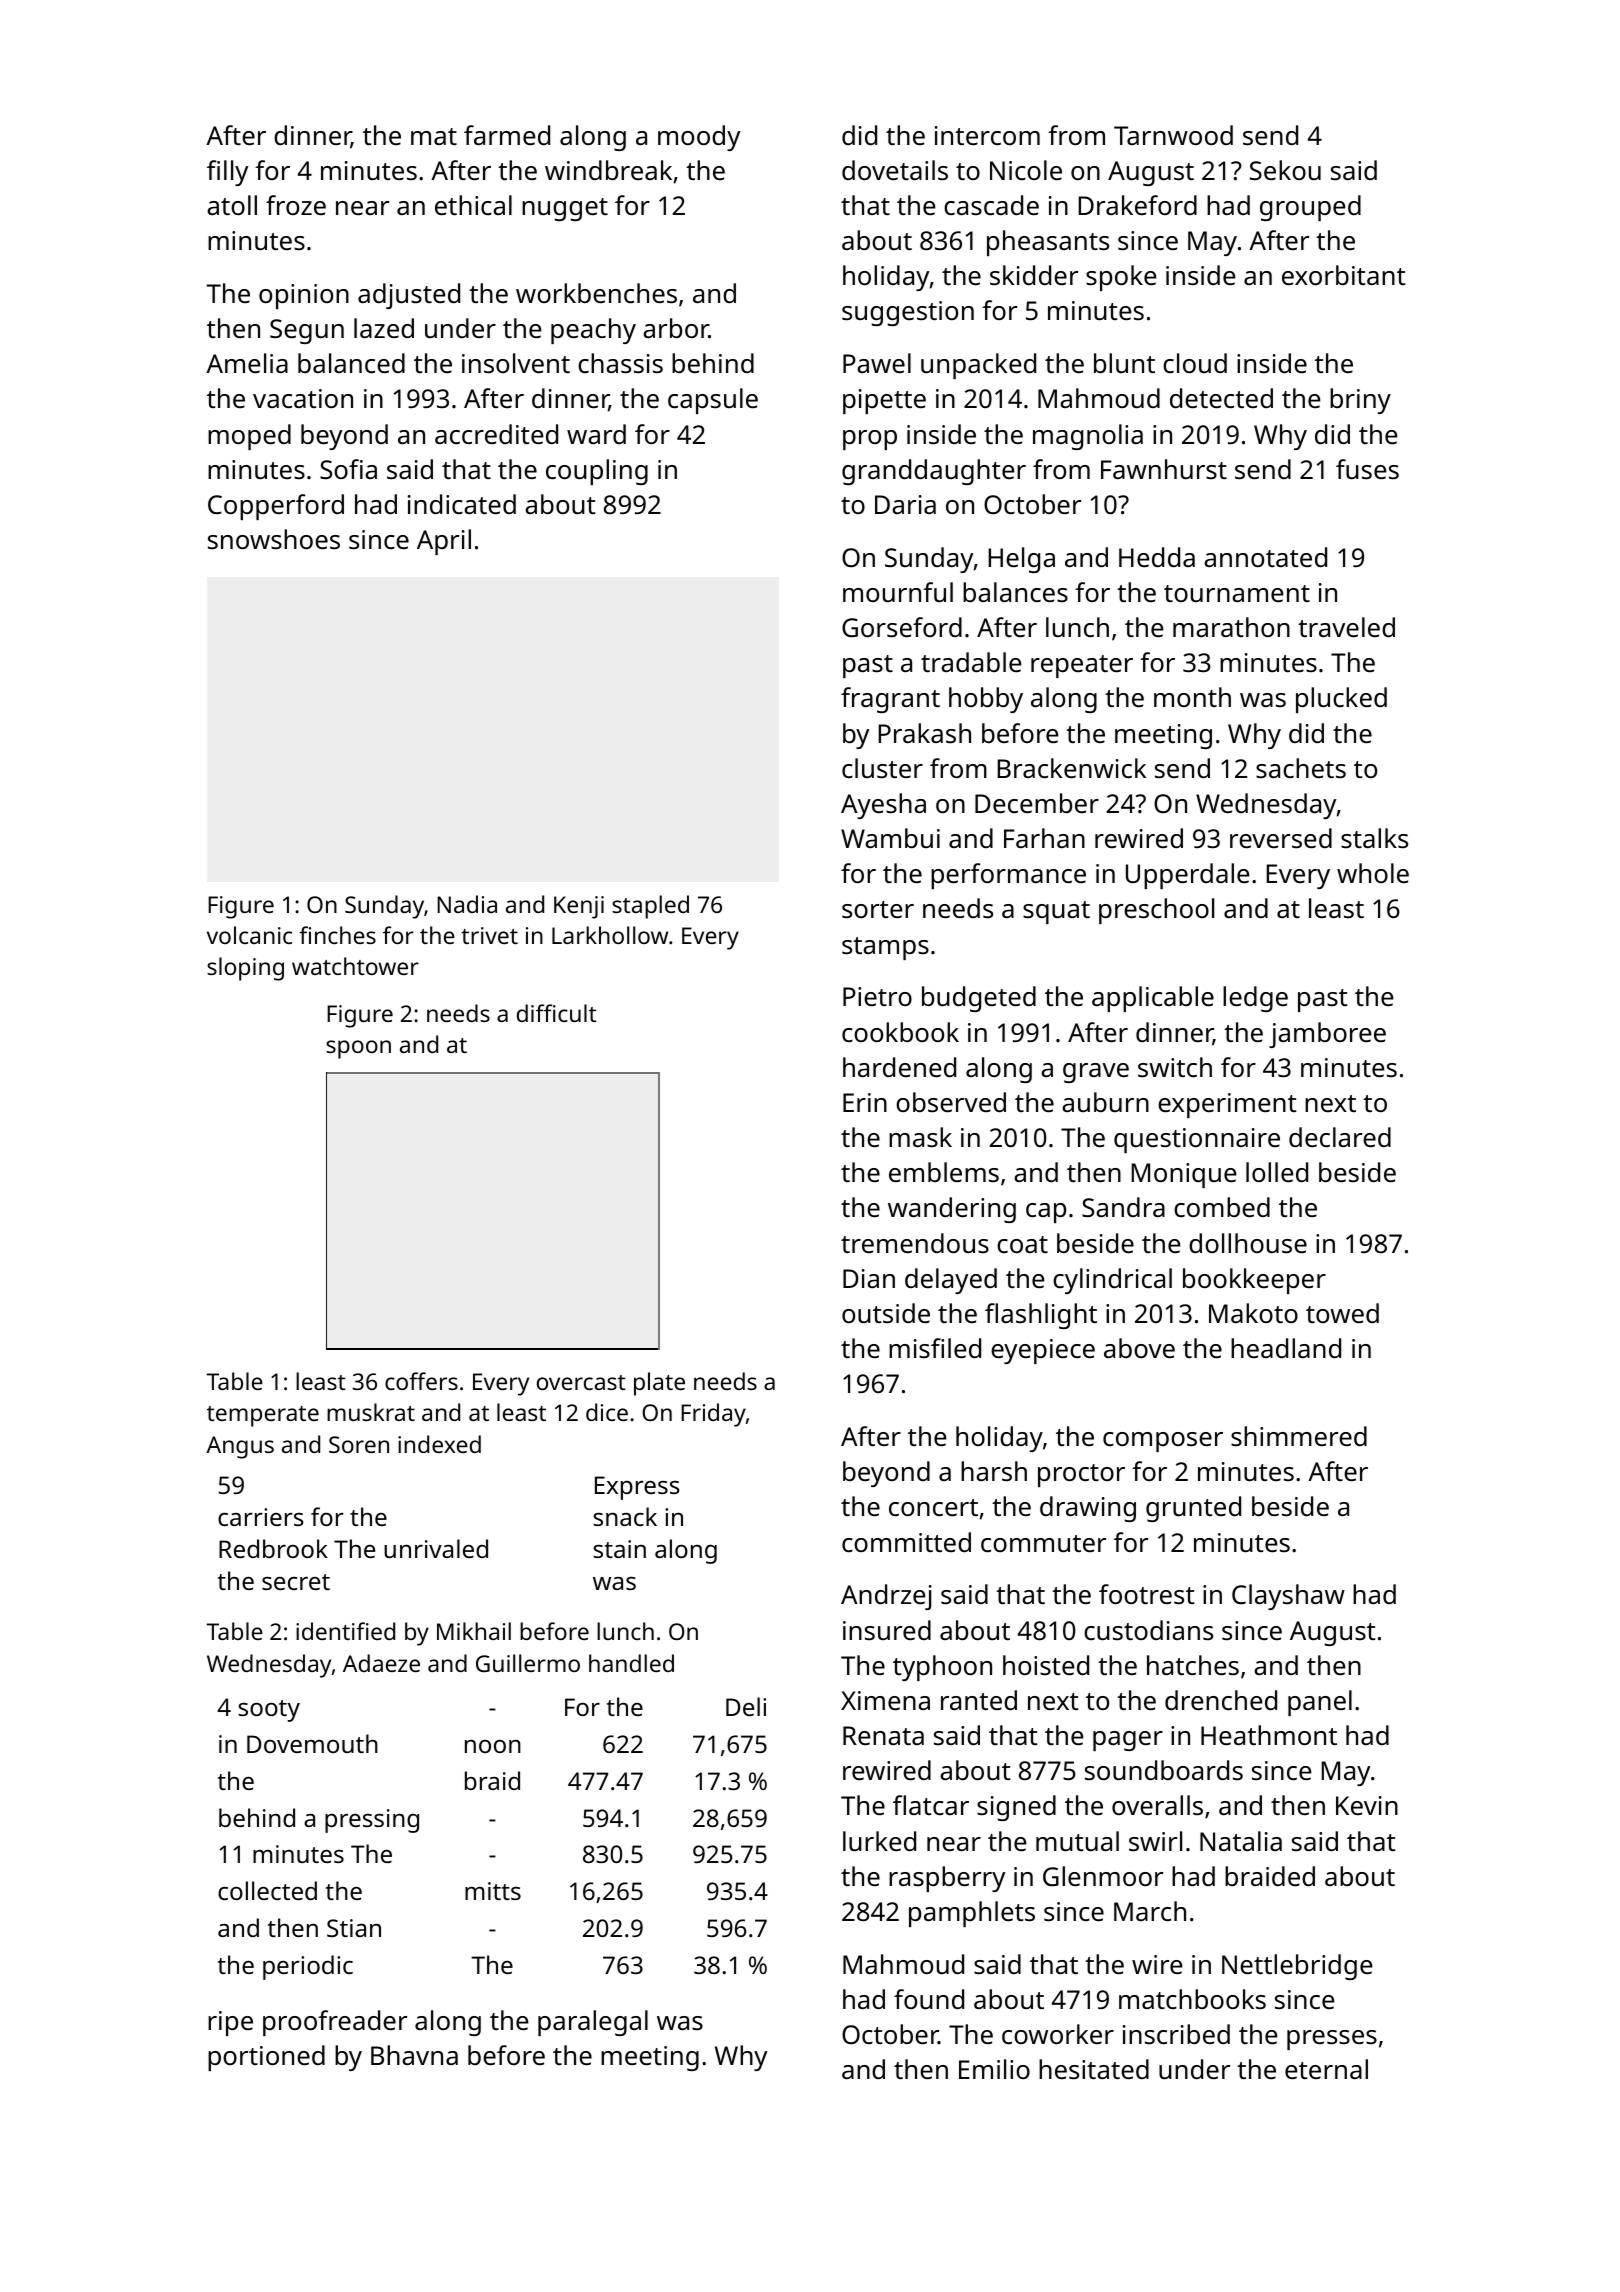  Describe the element at coordinates (1124, 363) in the page. I see `blunt` at that location.
